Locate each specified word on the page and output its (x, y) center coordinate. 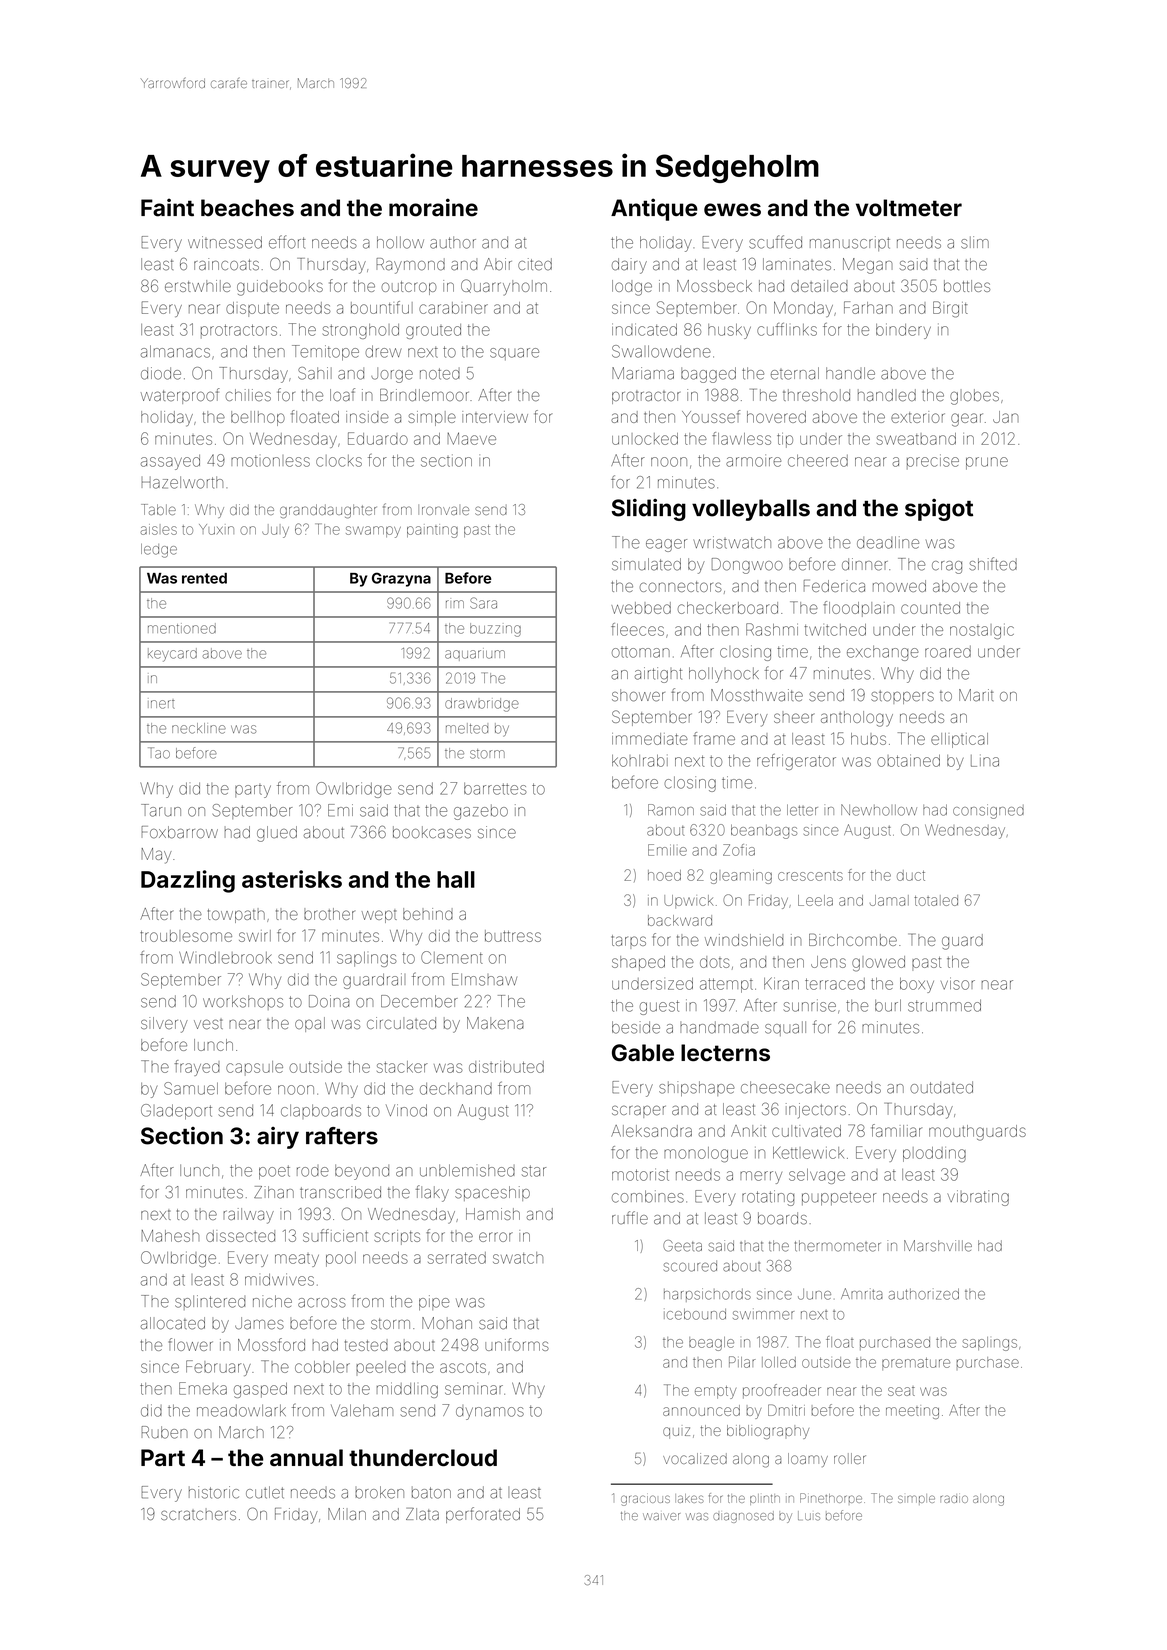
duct (911, 875)
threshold (816, 395)
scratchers (198, 1514)
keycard (172, 655)
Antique (654, 209)
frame (714, 738)
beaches (247, 208)
